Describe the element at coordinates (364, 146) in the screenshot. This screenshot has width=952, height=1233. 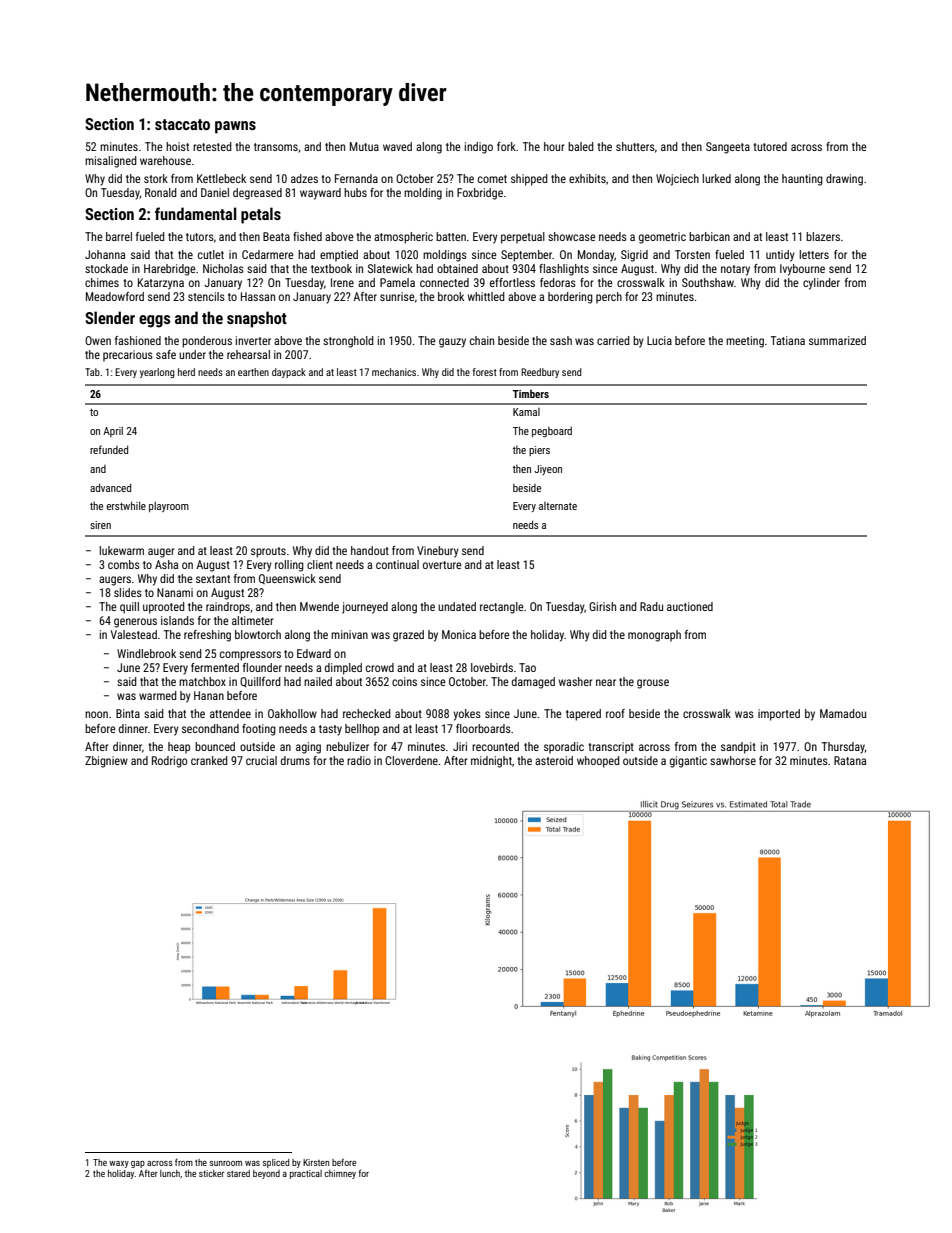
I see `Mutua` at that location.
